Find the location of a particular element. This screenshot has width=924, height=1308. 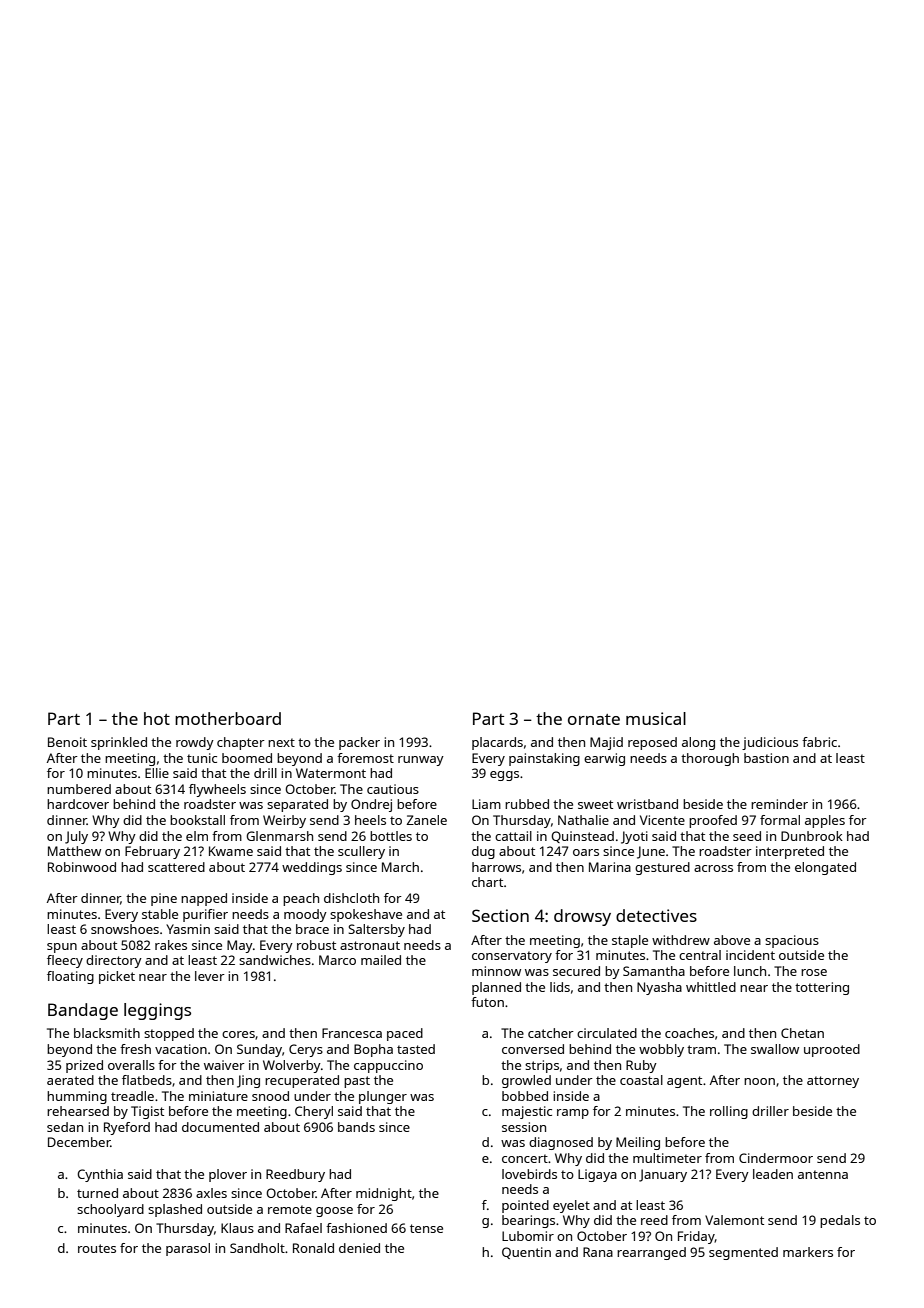

reminder is located at coordinates (779, 804).
